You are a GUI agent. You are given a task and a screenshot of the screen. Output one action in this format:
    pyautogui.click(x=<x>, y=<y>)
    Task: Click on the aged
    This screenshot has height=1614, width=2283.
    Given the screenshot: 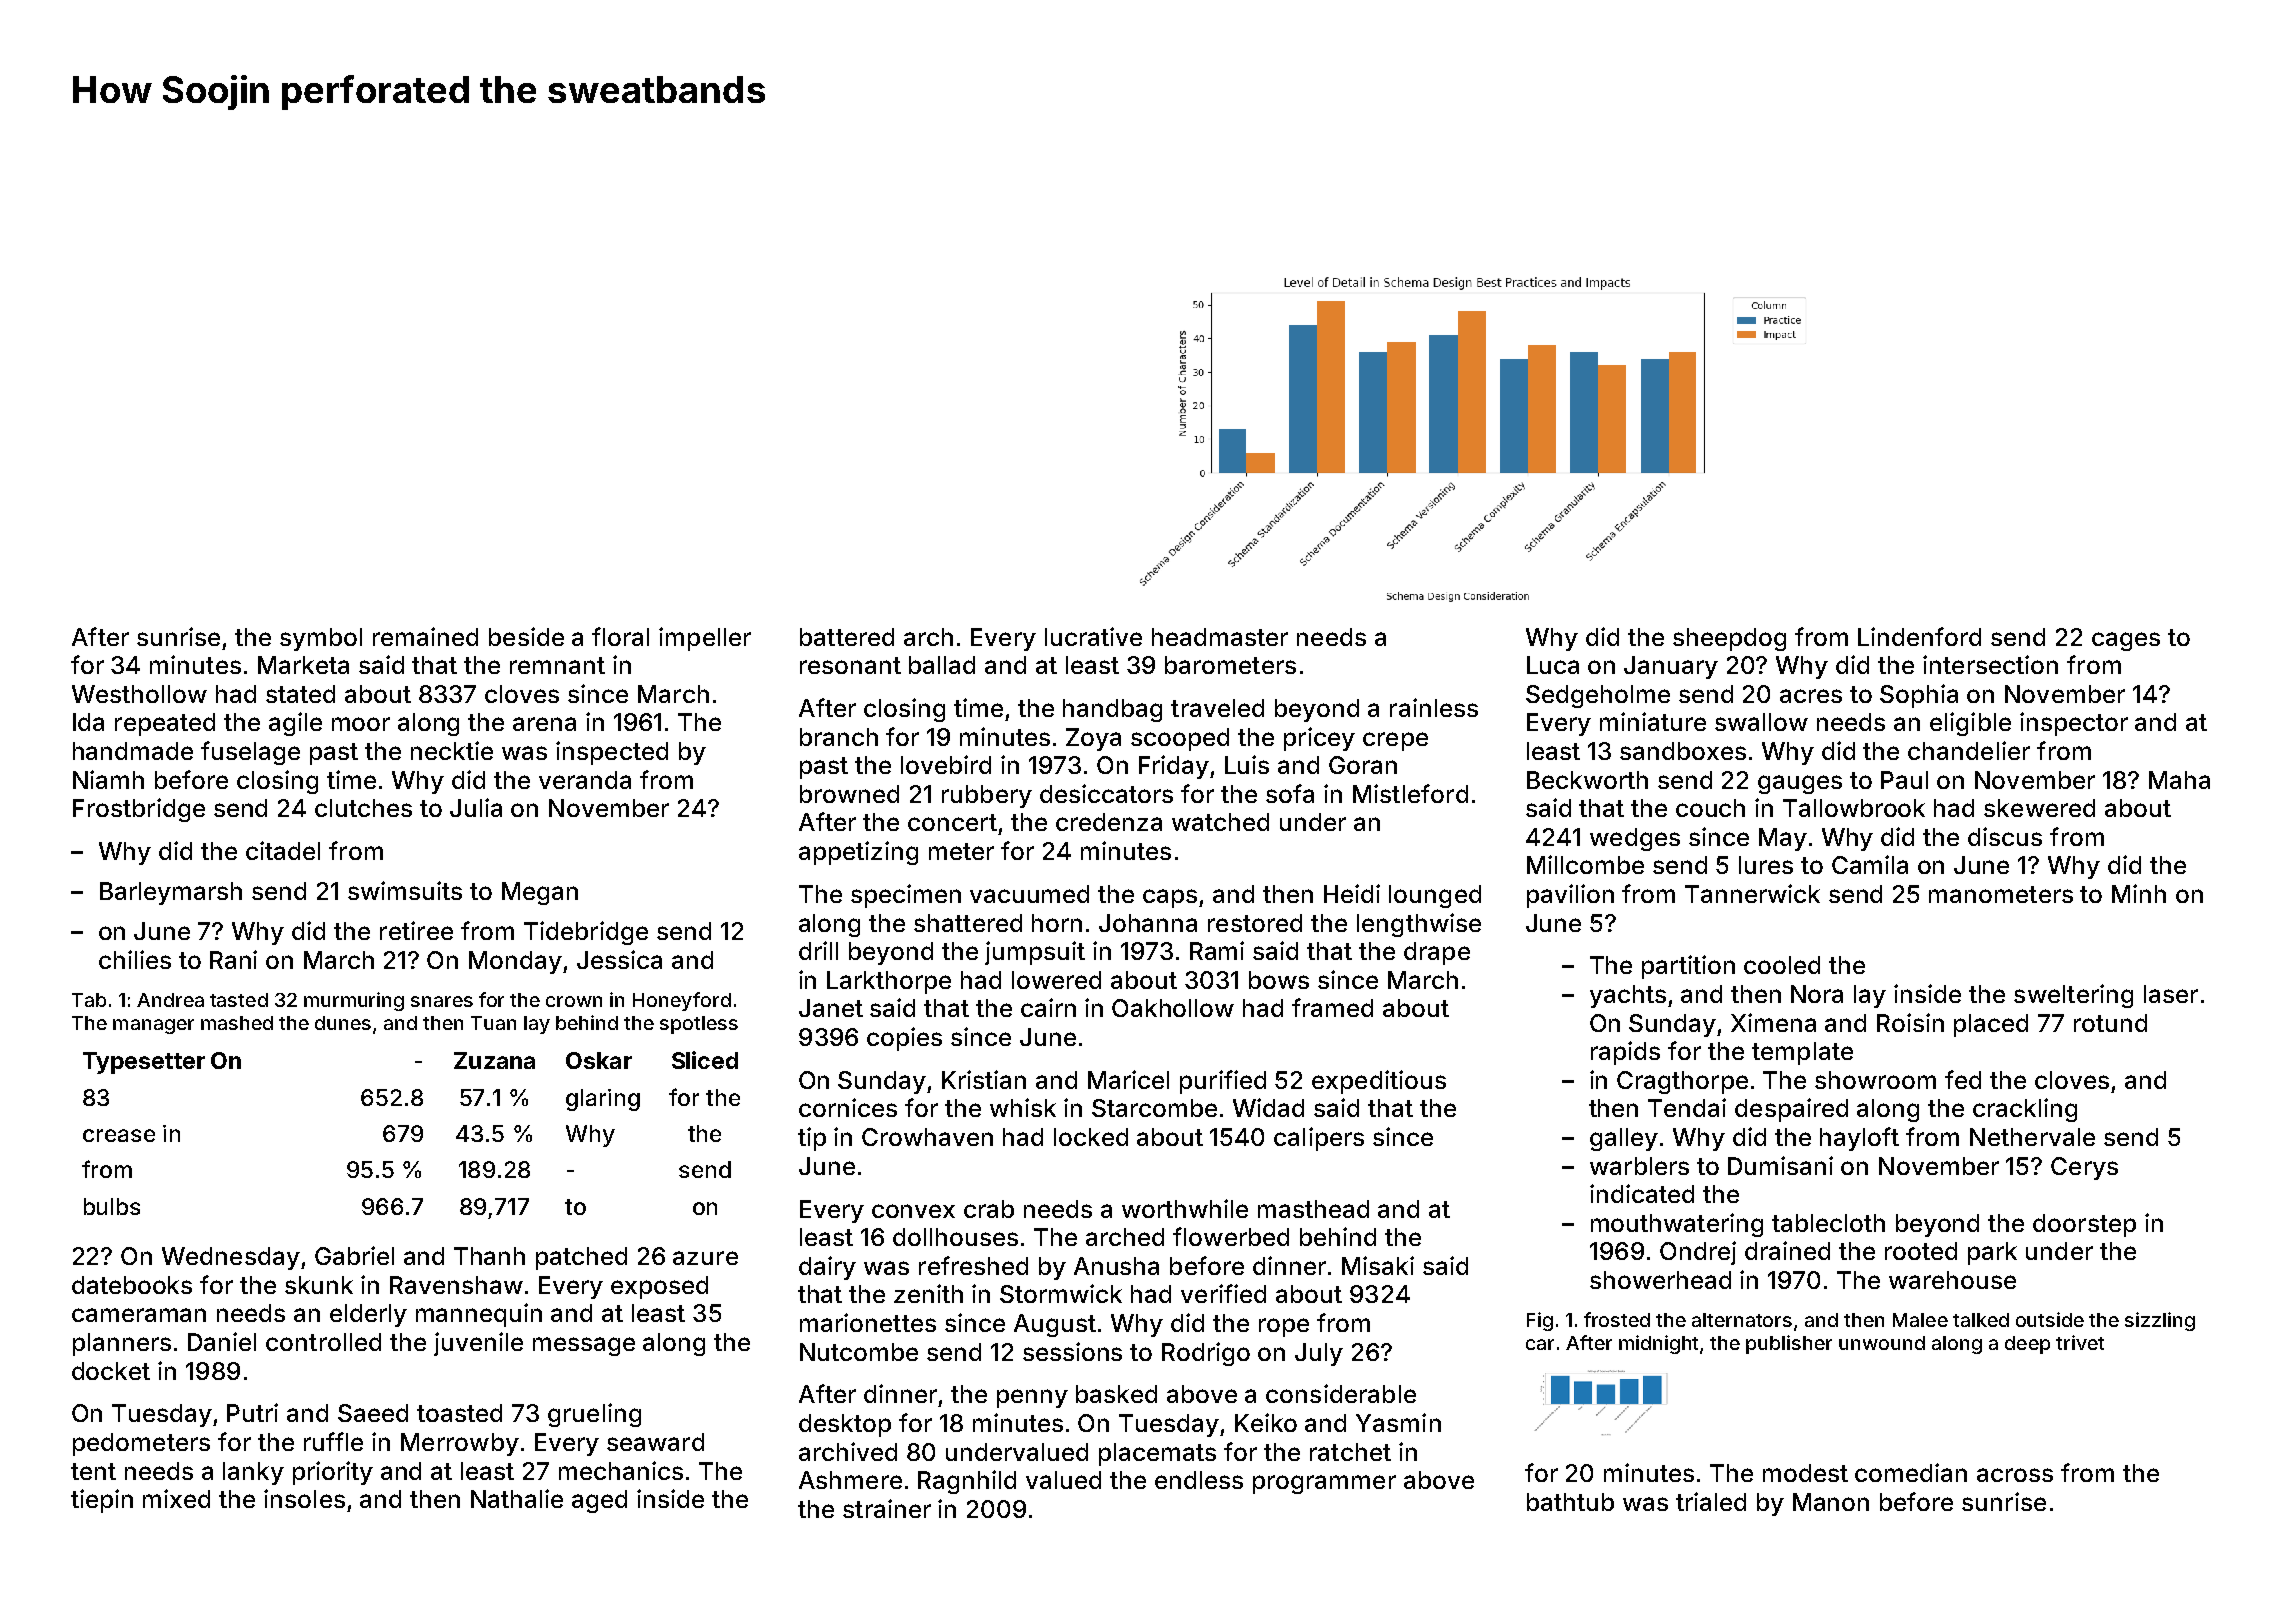 What is the action you would take?
    pyautogui.click(x=599, y=1501)
